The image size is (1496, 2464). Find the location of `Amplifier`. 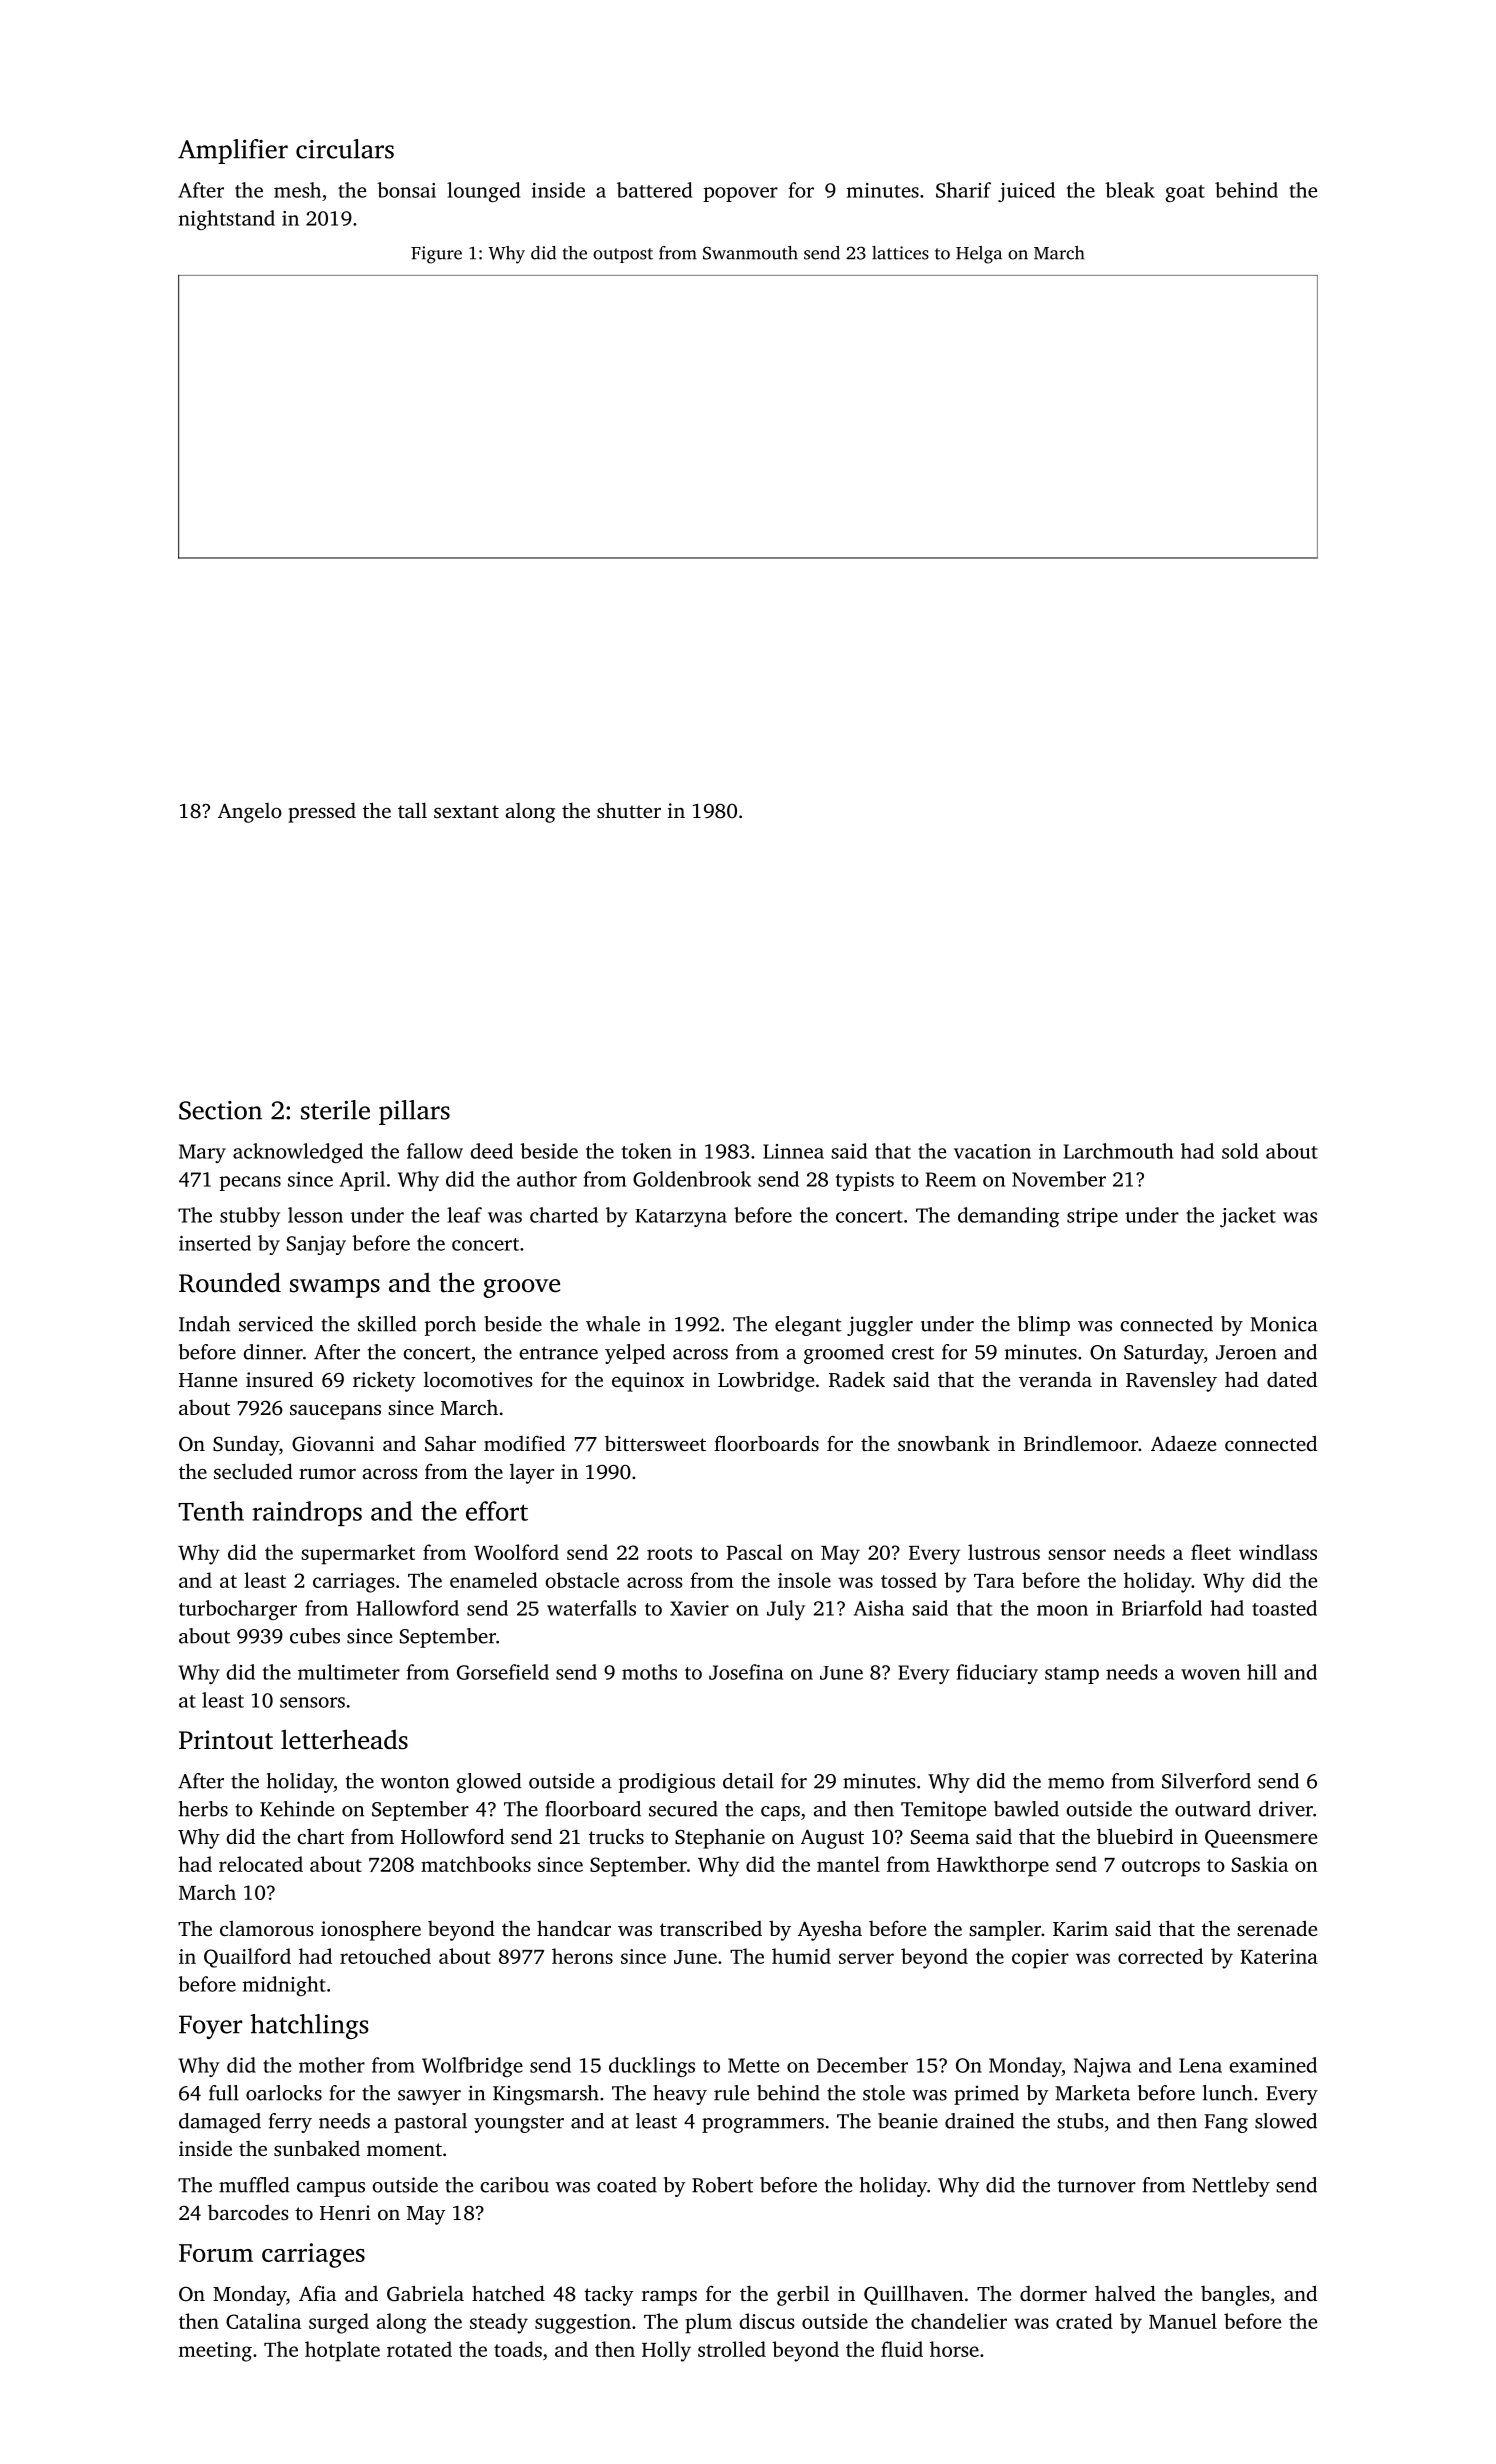

Amplifier is located at coordinates (233, 151).
